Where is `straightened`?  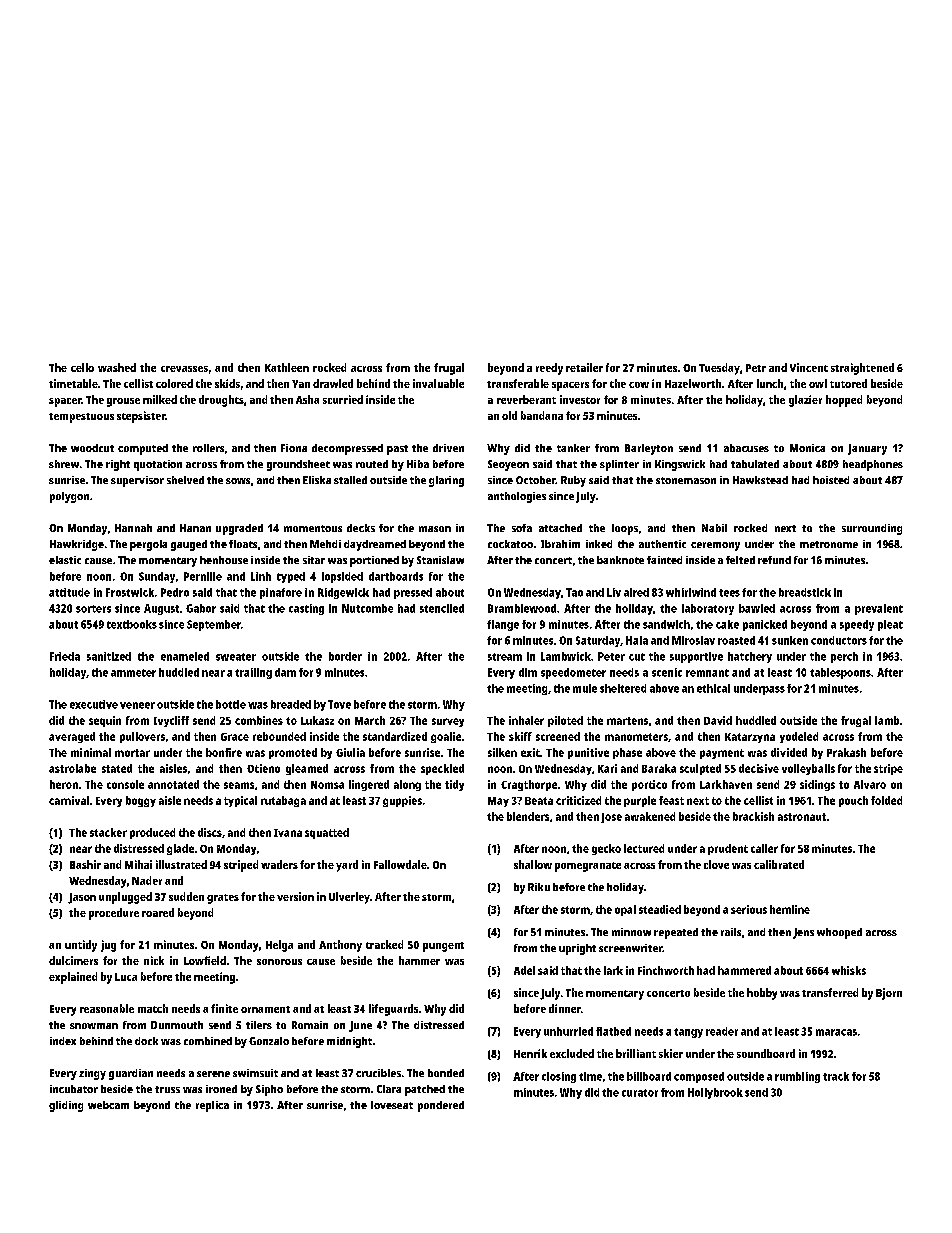
straightened is located at coordinates (862, 369).
